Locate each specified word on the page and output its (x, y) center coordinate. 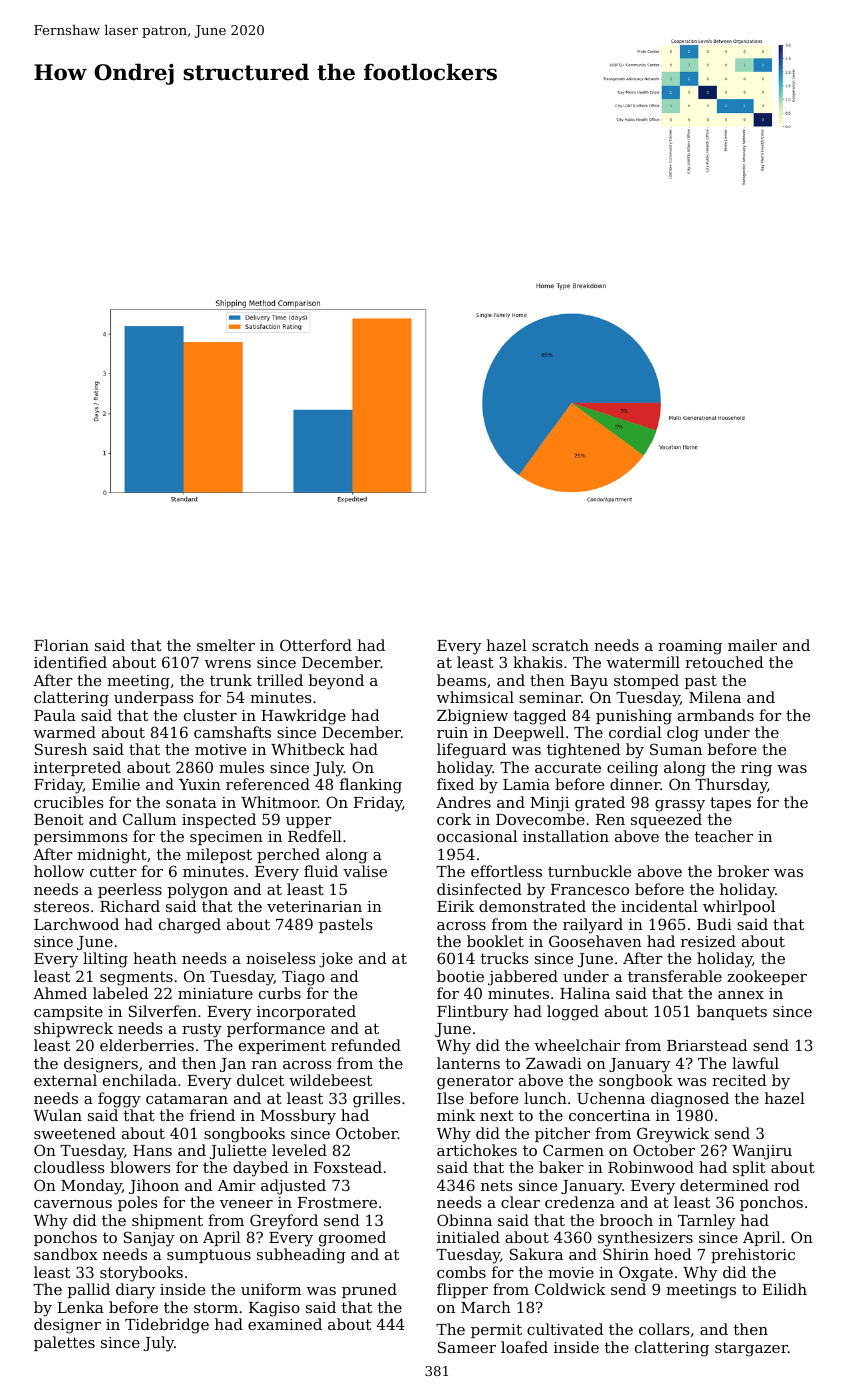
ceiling (632, 769)
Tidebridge (167, 1326)
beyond (336, 682)
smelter (226, 645)
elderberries (147, 1045)
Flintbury (473, 1013)
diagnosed (690, 1100)
